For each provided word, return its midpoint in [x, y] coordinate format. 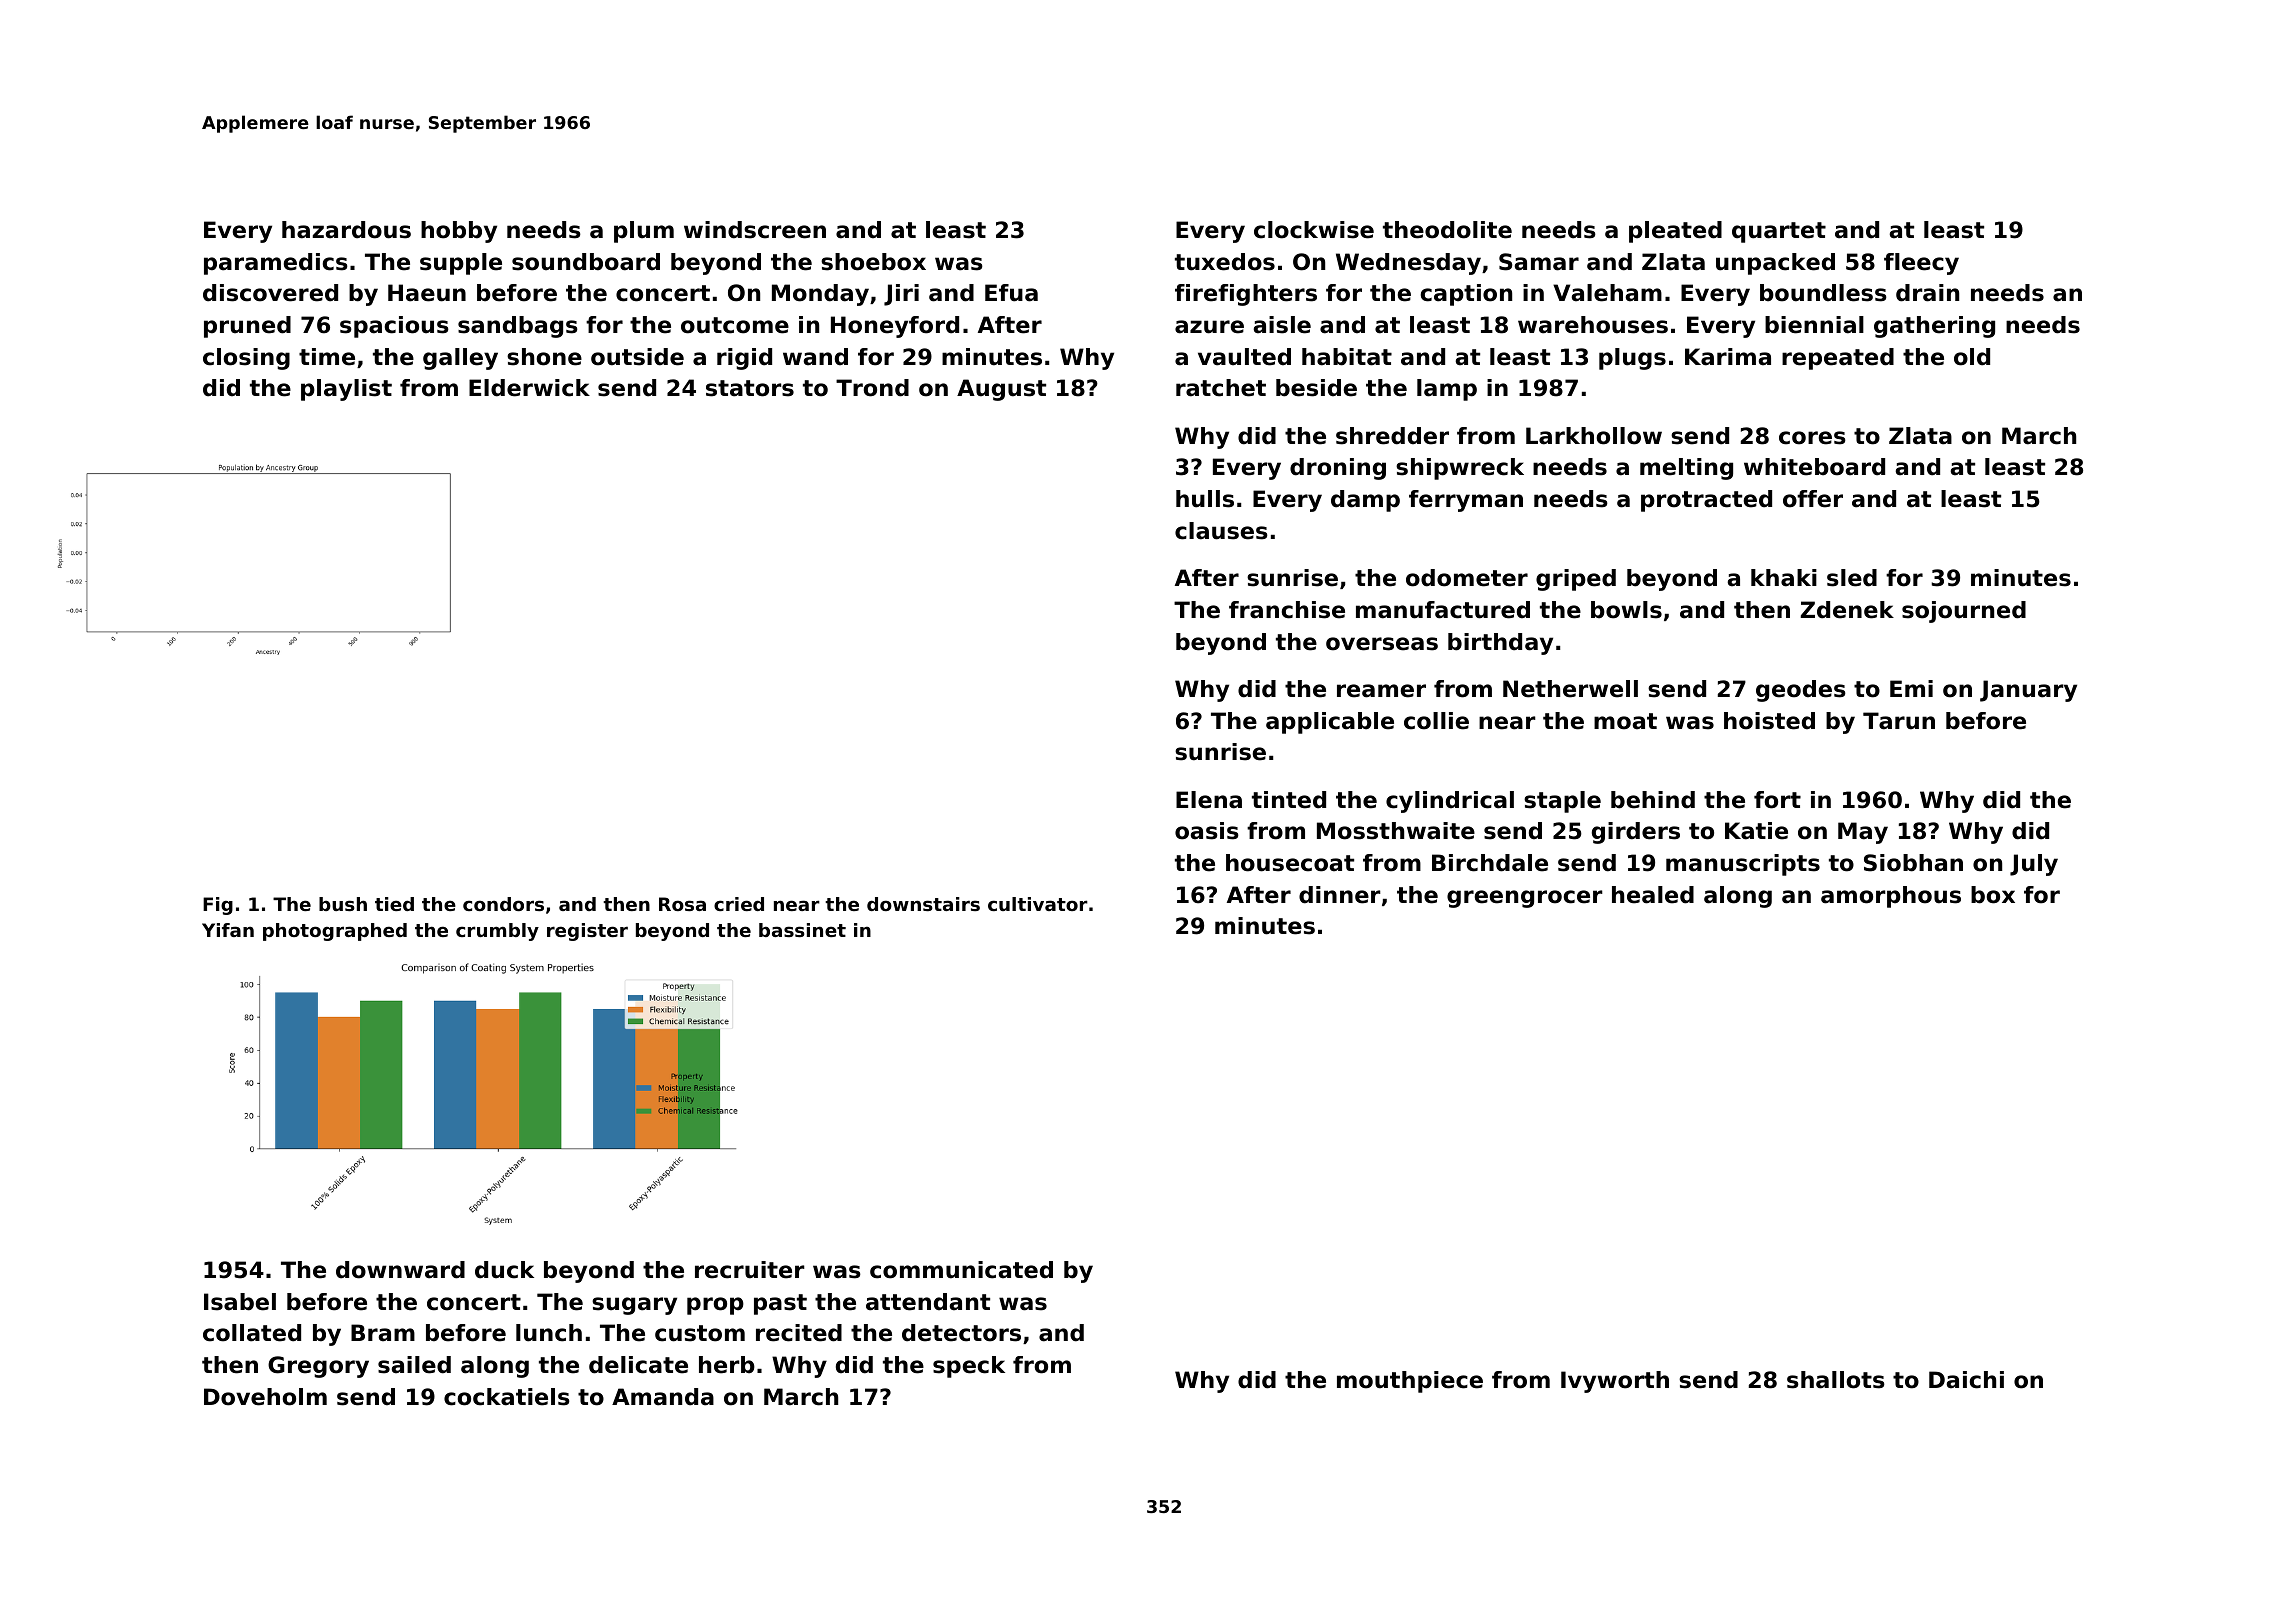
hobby [459, 232]
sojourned [1964, 612]
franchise [1287, 610]
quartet [1779, 232]
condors [503, 904]
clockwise [1314, 230]
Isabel [240, 1302]
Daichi [1966, 1380]
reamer [1381, 691]
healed [1653, 895]
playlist [346, 390]
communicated [961, 1270]
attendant [928, 1302]
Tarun [1899, 721]
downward [400, 1270]
